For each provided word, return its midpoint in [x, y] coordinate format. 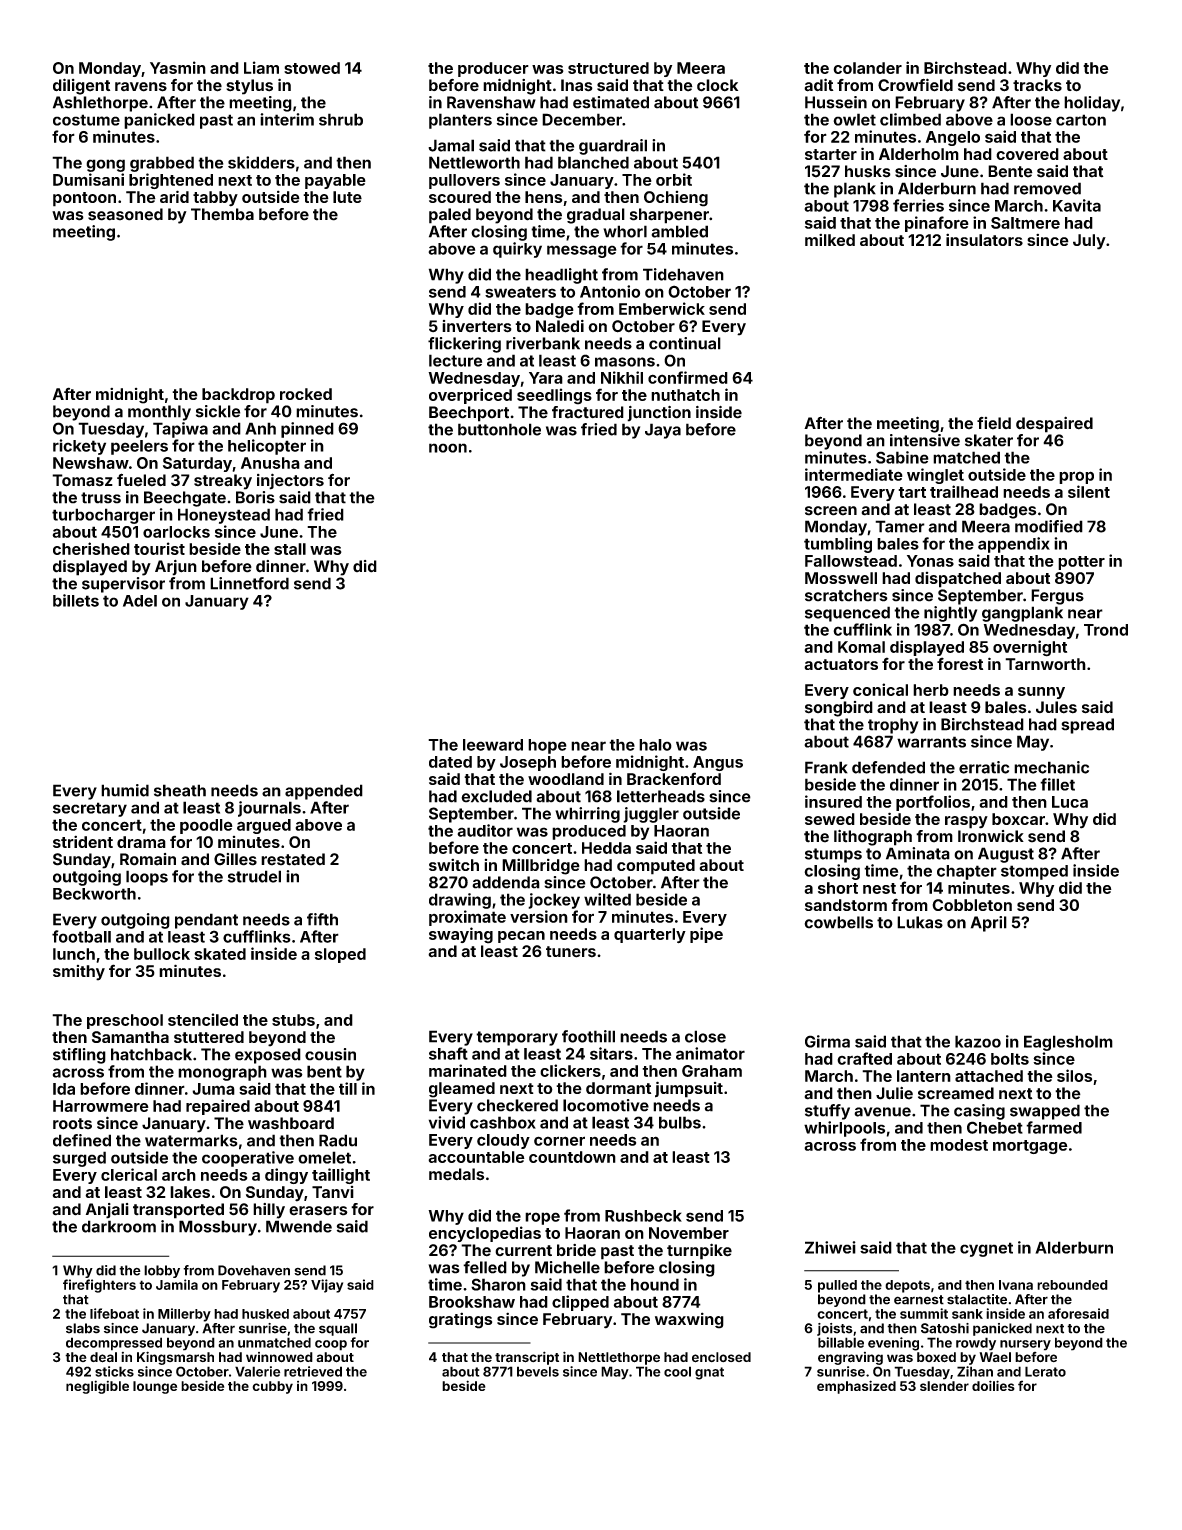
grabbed [162, 164]
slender [944, 1386]
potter [1081, 563]
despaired [1054, 424]
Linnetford [249, 583]
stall [290, 549]
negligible [97, 1387]
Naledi [560, 326]
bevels [538, 1371]
